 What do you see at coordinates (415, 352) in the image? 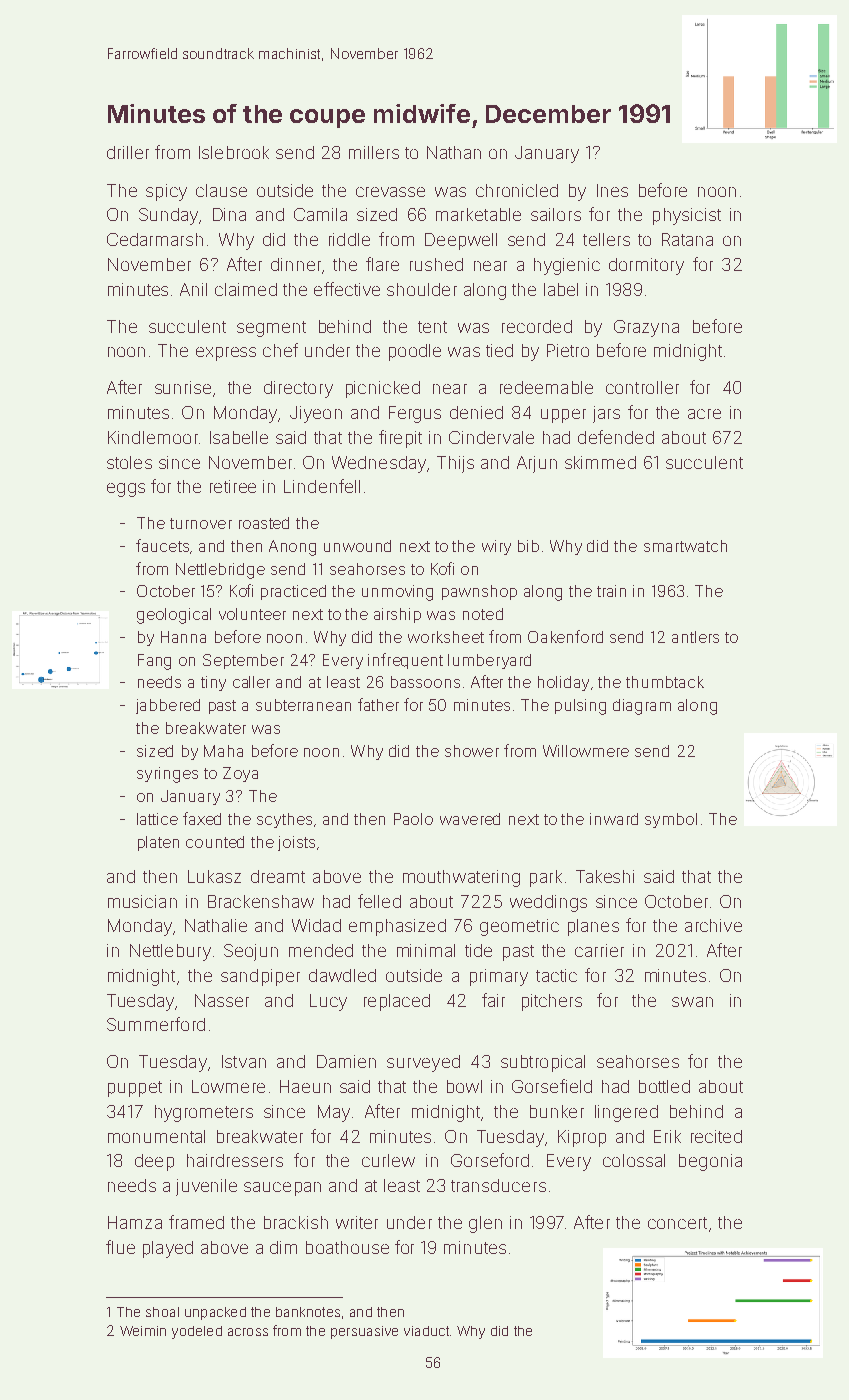
I see `poodle` at bounding box center [415, 352].
